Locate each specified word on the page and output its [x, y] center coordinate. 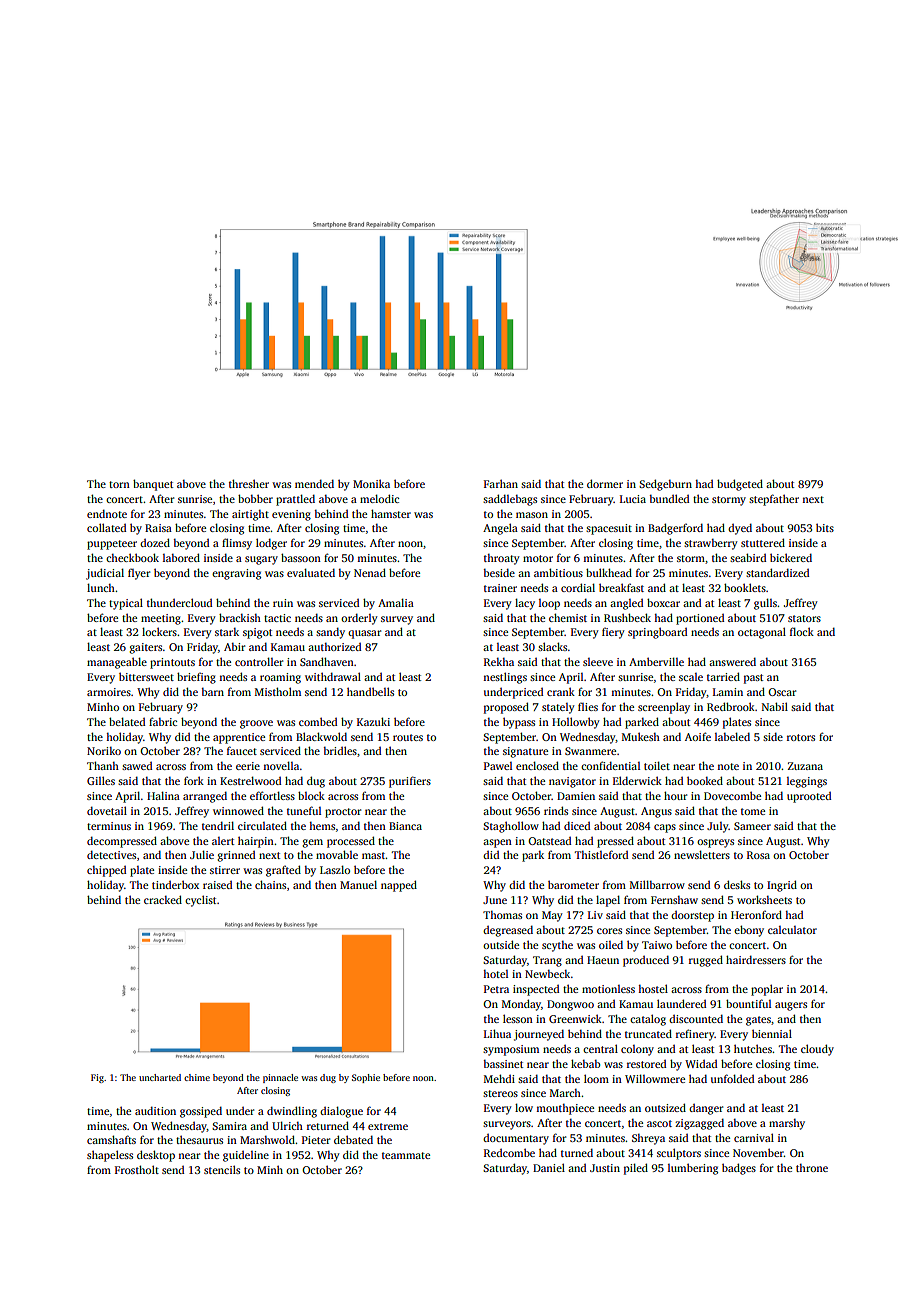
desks [737, 884]
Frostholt [137, 1169]
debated [353, 1139]
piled [636, 1169]
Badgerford [675, 529]
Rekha [499, 661]
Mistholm [278, 691]
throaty [502, 559]
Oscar [782, 692]
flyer [139, 574]
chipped [106, 871]
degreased [508, 931]
